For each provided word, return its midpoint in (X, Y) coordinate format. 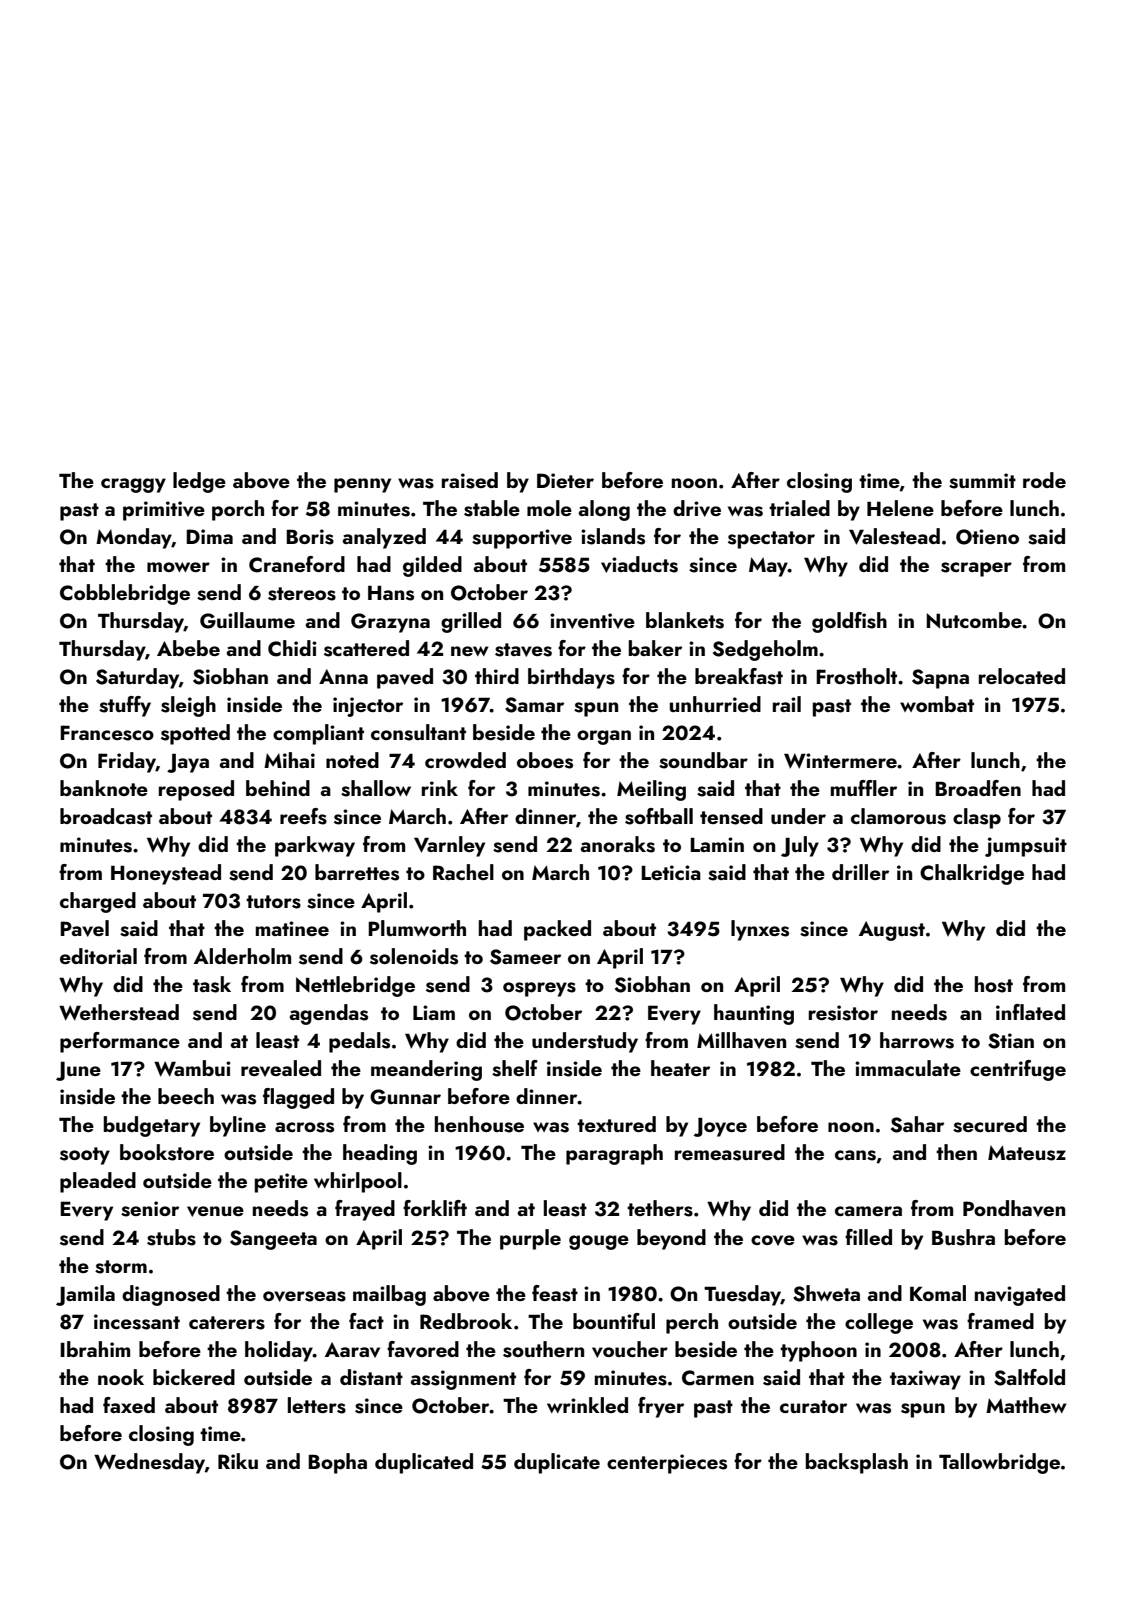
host (994, 984)
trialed (799, 508)
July (800, 846)
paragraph (614, 1154)
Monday (134, 538)
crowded (465, 760)
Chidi (292, 648)
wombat (937, 704)
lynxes (760, 930)
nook (121, 1377)
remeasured (730, 1152)
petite (281, 1183)
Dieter (565, 480)
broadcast (106, 816)
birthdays (571, 678)
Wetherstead (119, 1012)
